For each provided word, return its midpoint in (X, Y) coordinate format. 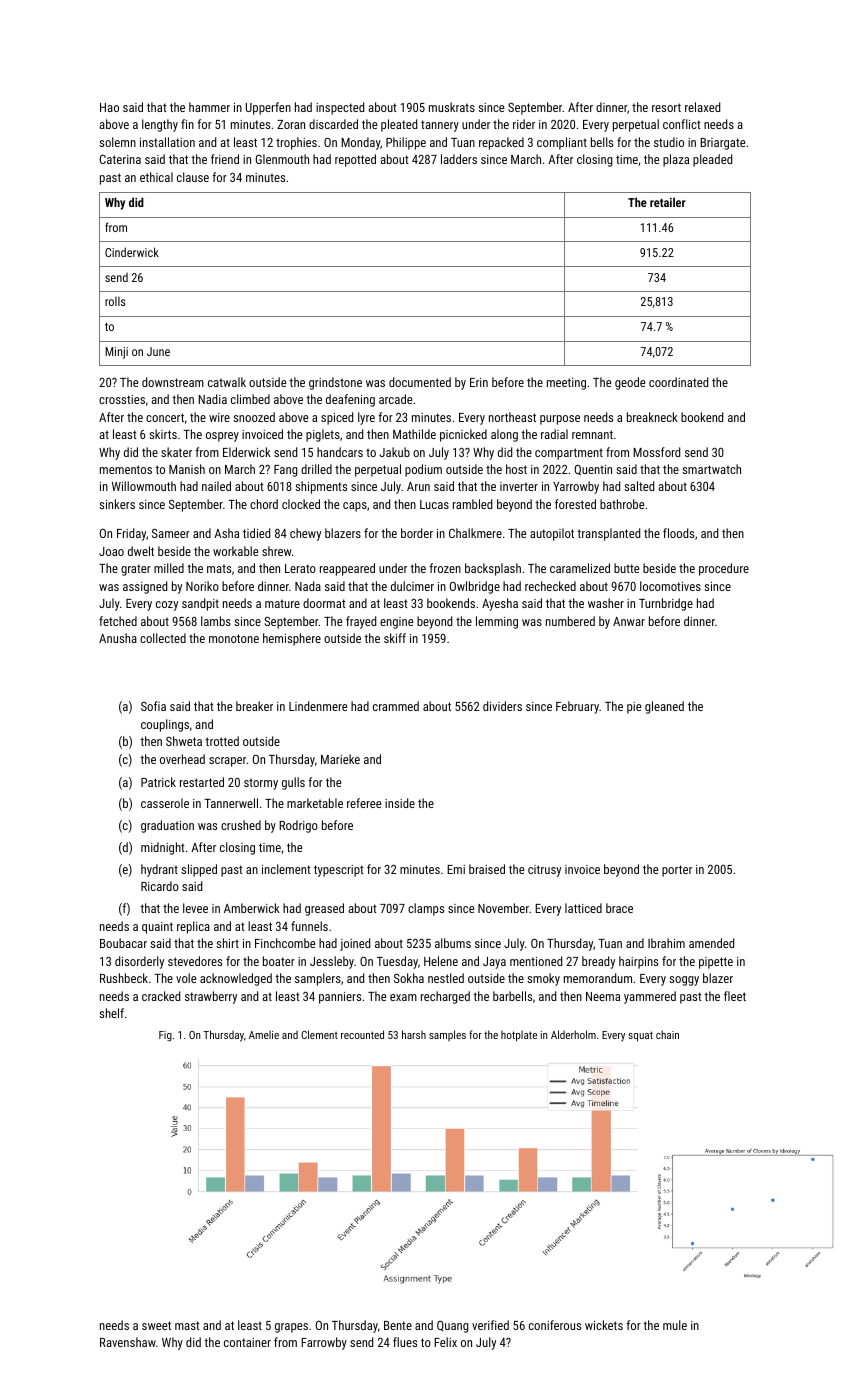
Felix (445, 1342)
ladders (459, 159)
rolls (115, 301)
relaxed (702, 107)
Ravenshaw (128, 1342)
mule (675, 1325)
